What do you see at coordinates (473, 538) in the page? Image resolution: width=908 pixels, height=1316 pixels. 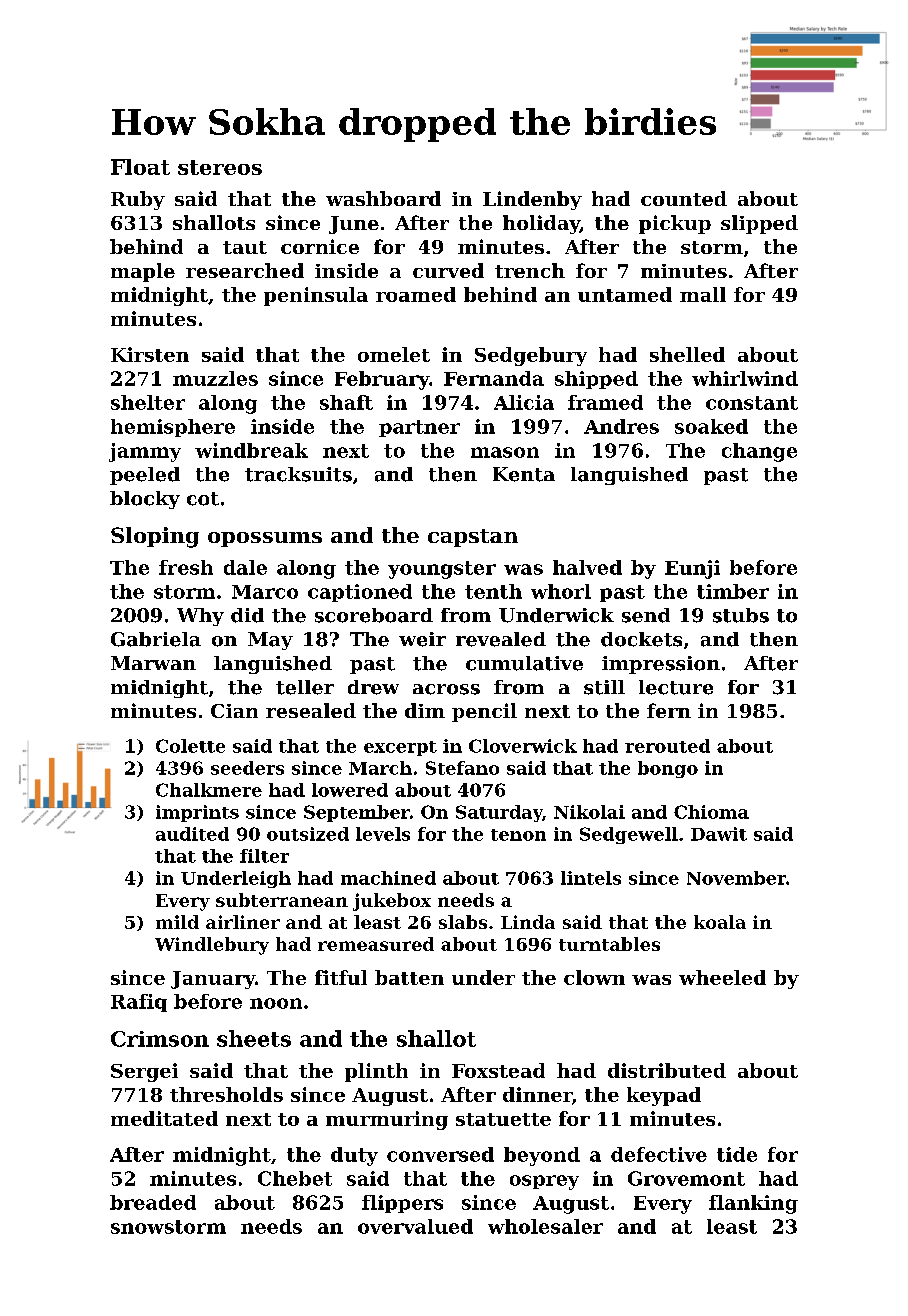 I see `capstan` at bounding box center [473, 538].
